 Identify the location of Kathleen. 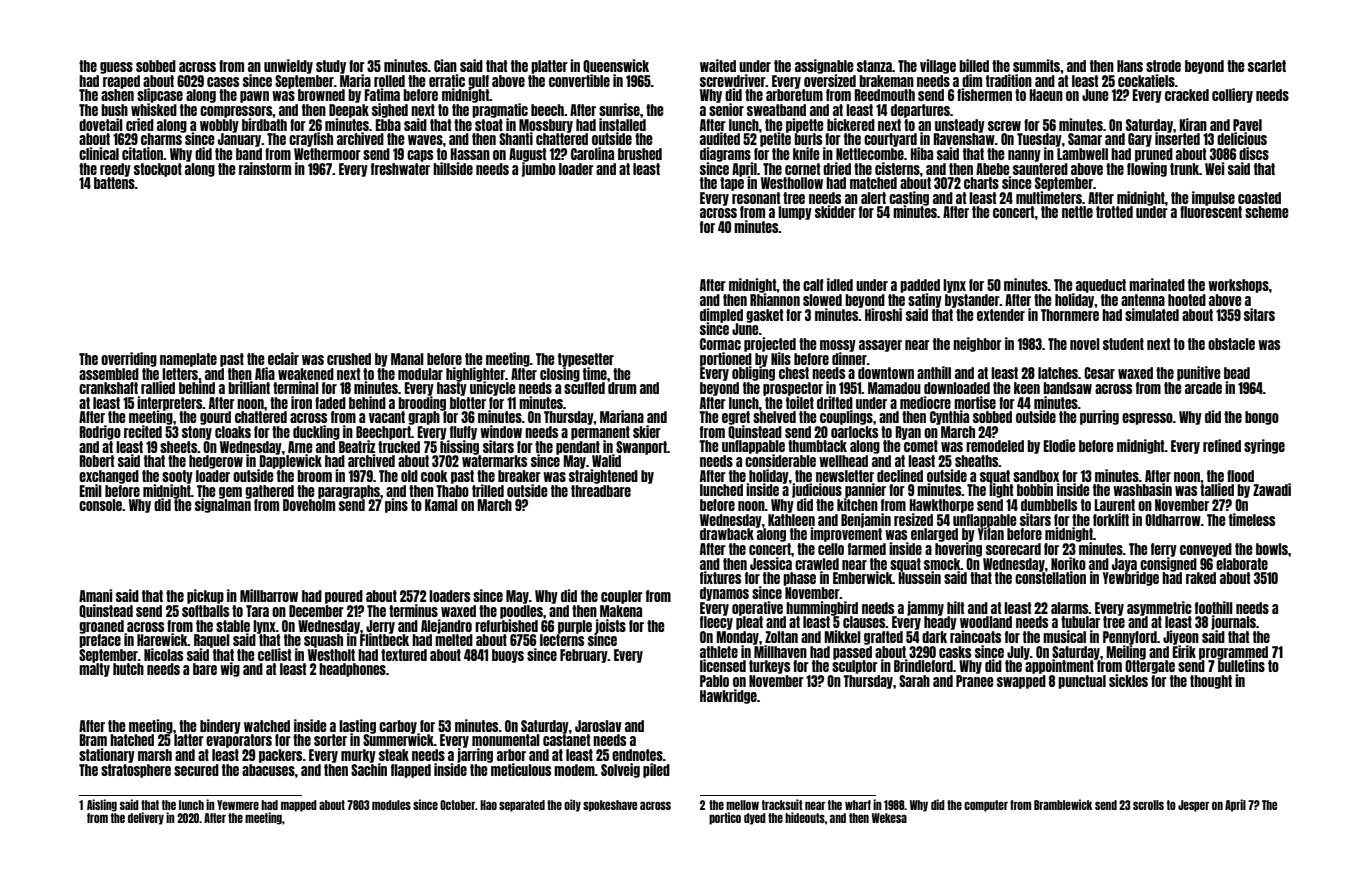
(791, 520).
